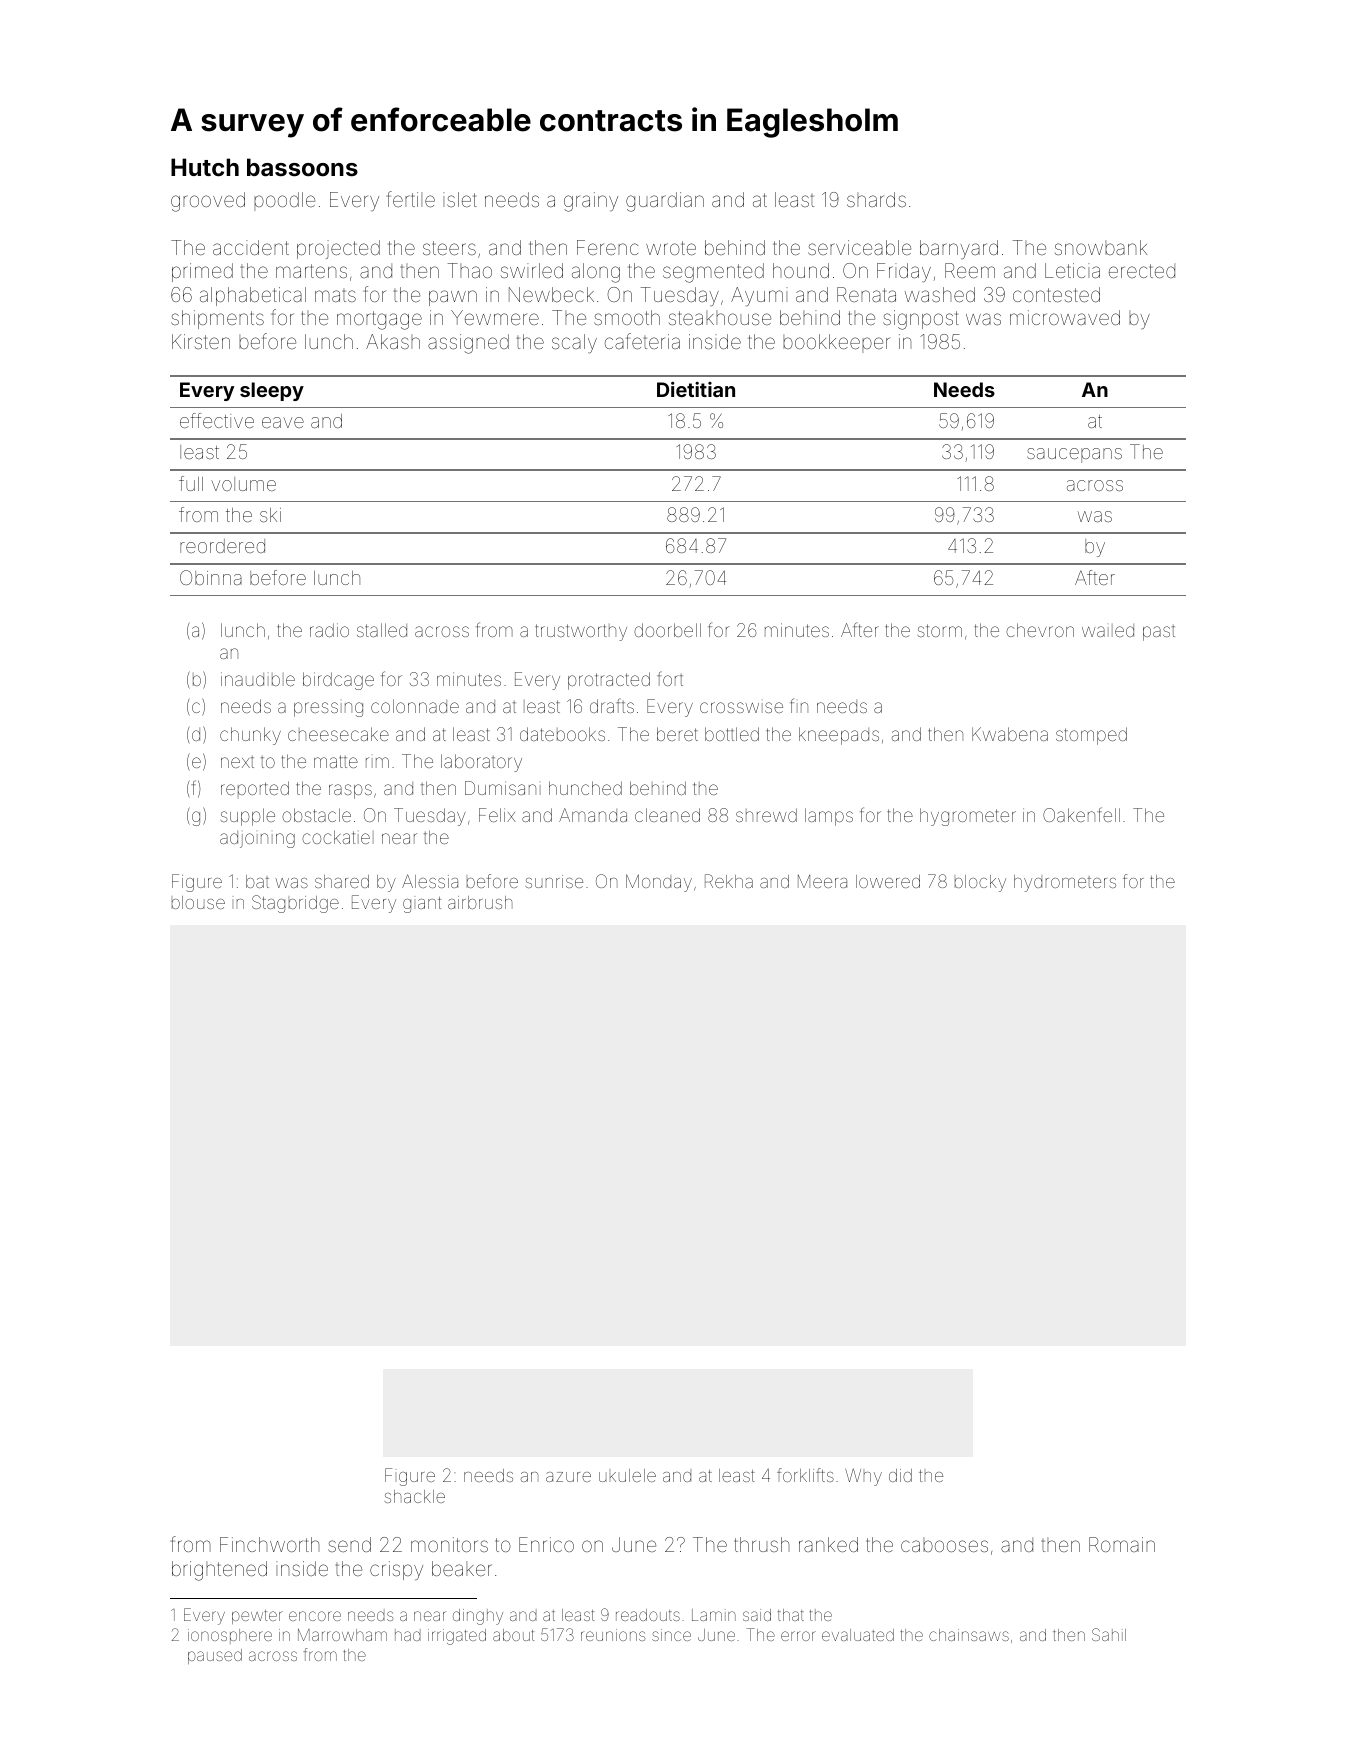  Describe the element at coordinates (211, 577) in the page. I see `Obinna` at that location.
